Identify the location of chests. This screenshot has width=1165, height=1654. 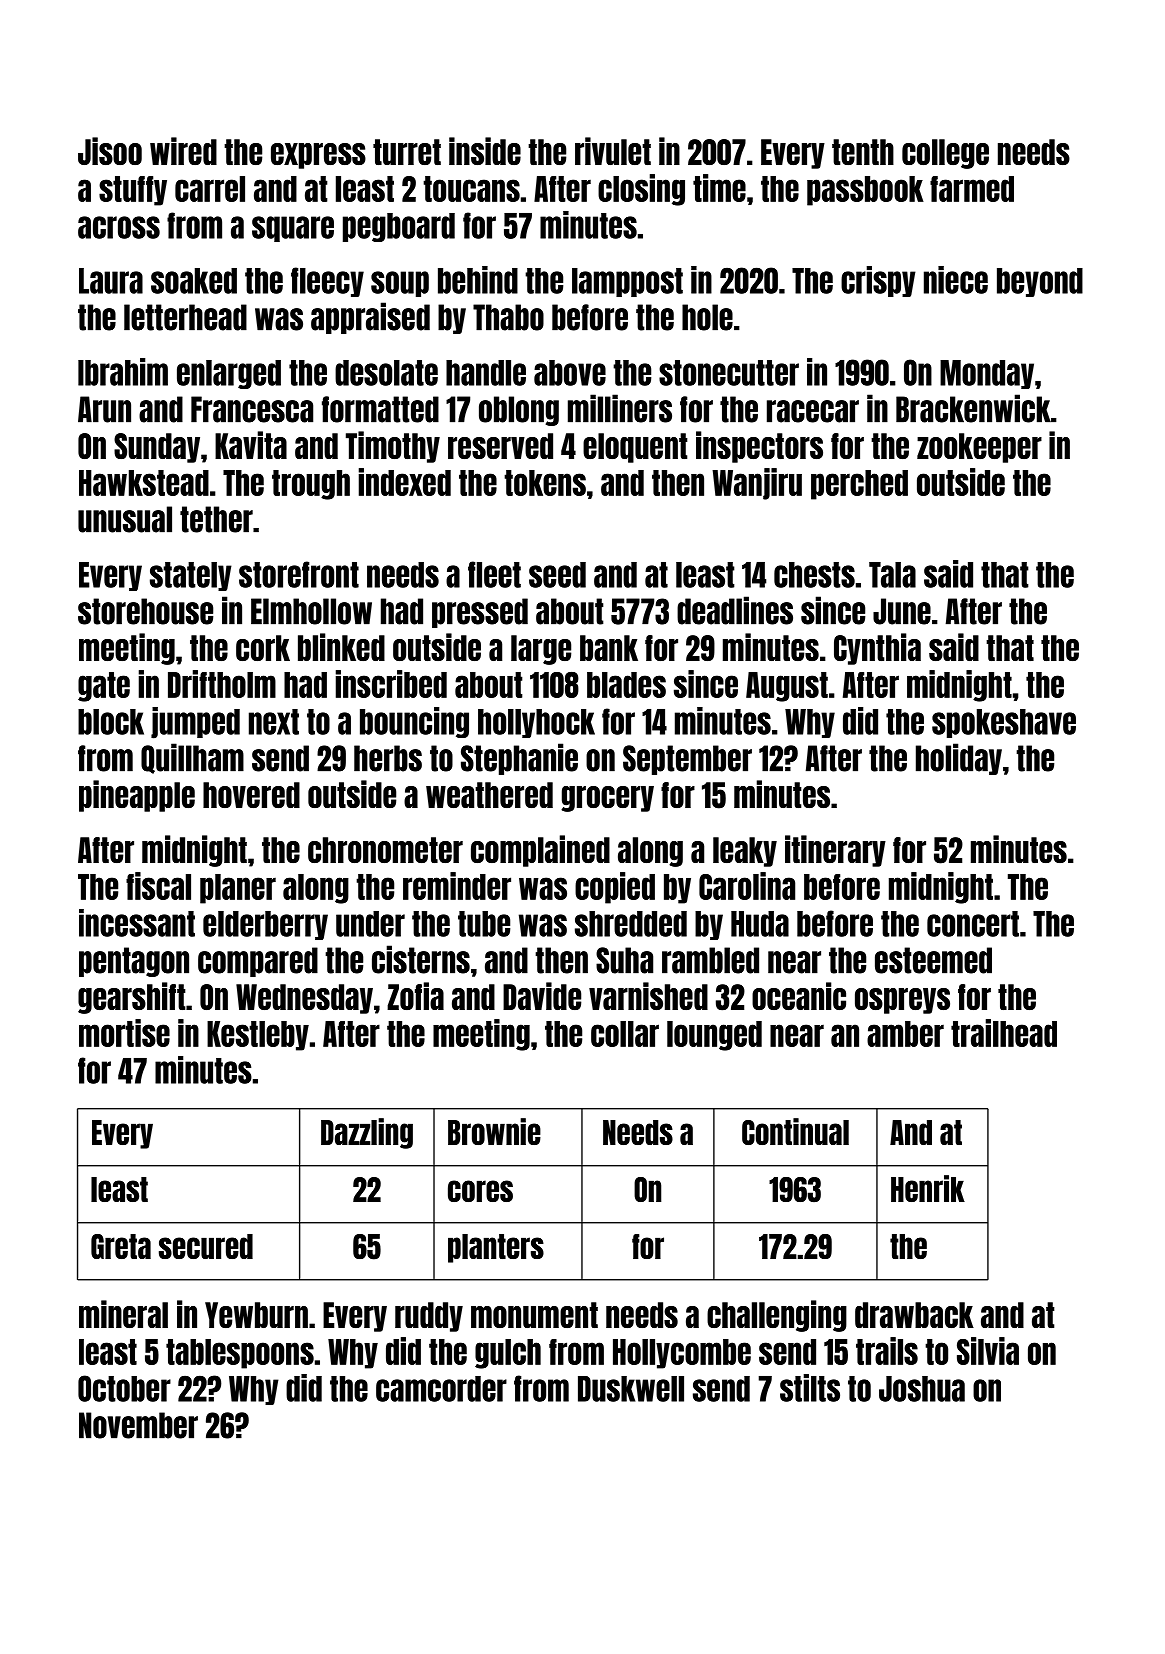
(814, 575).
